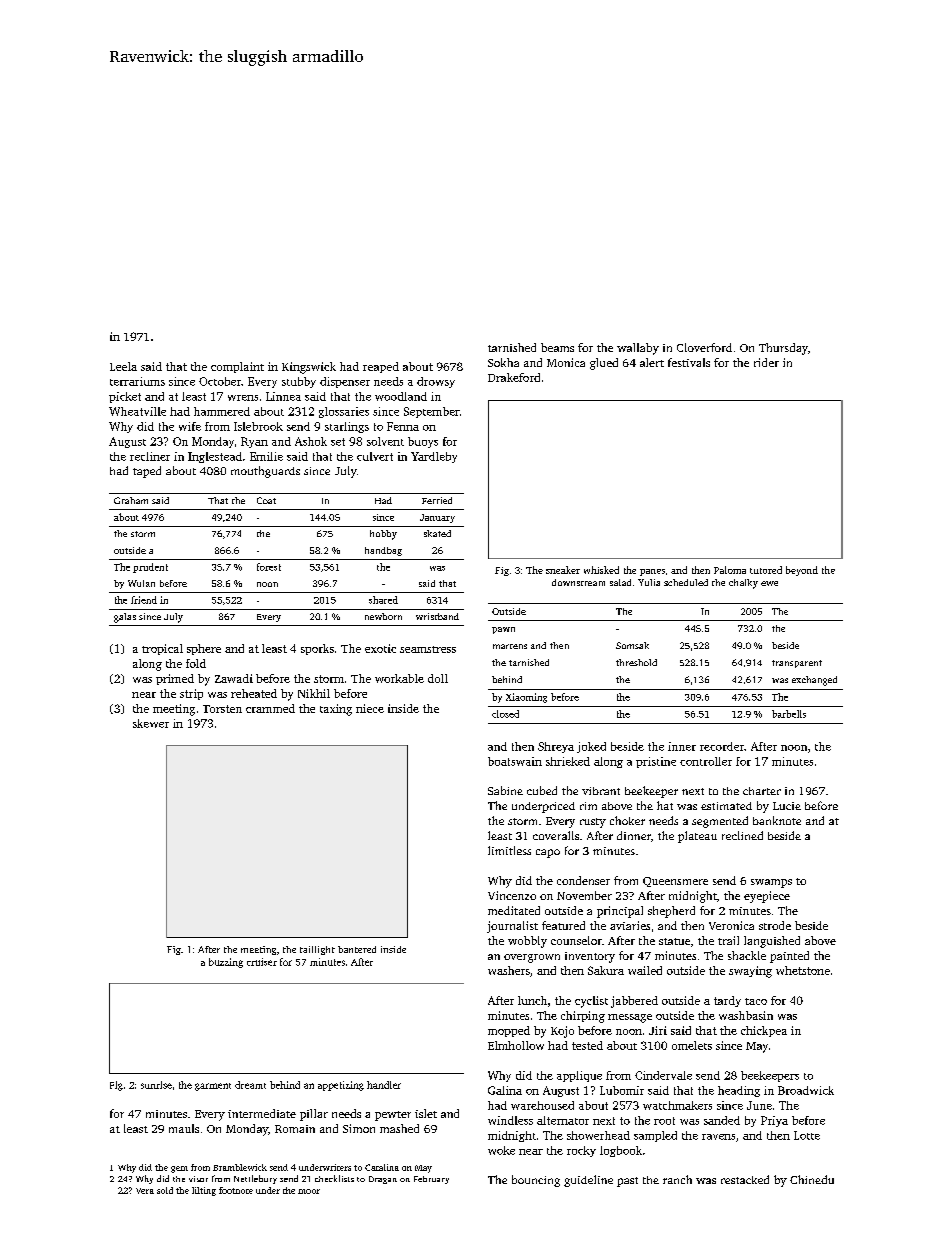  What do you see at coordinates (265, 472) in the screenshot?
I see `mouthguards` at bounding box center [265, 472].
